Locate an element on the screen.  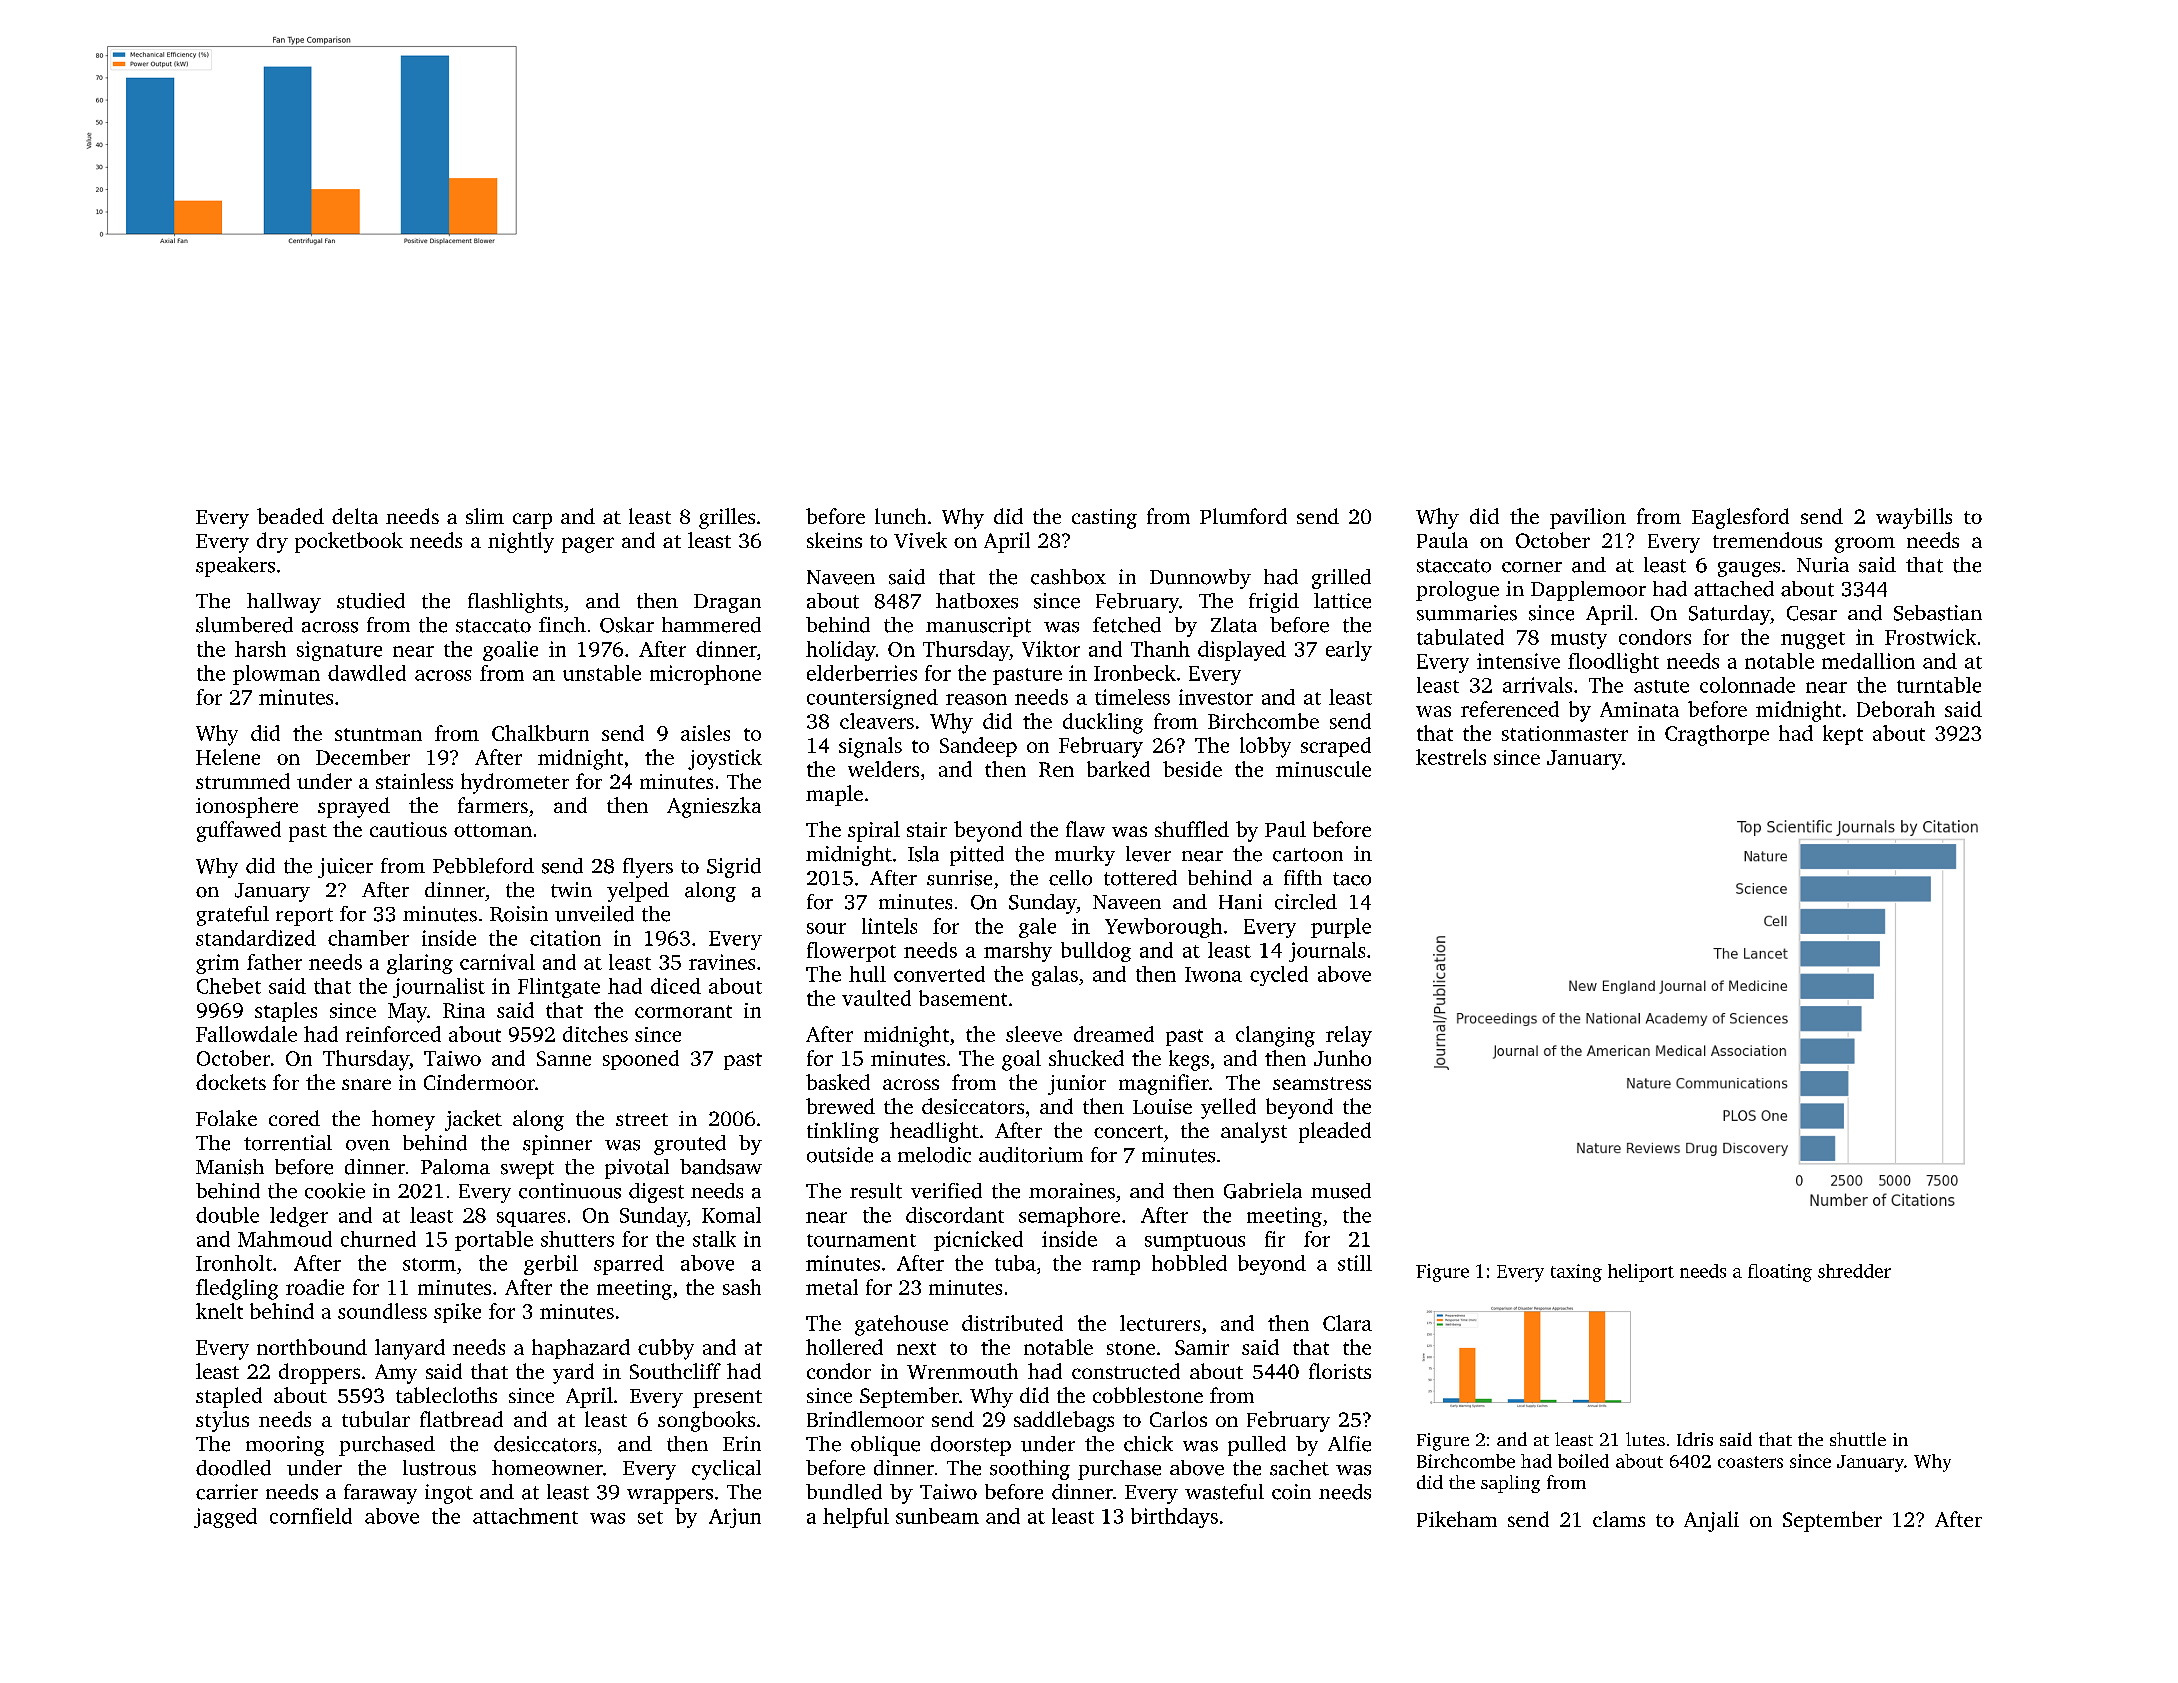
flyers is located at coordinates (648, 868).
